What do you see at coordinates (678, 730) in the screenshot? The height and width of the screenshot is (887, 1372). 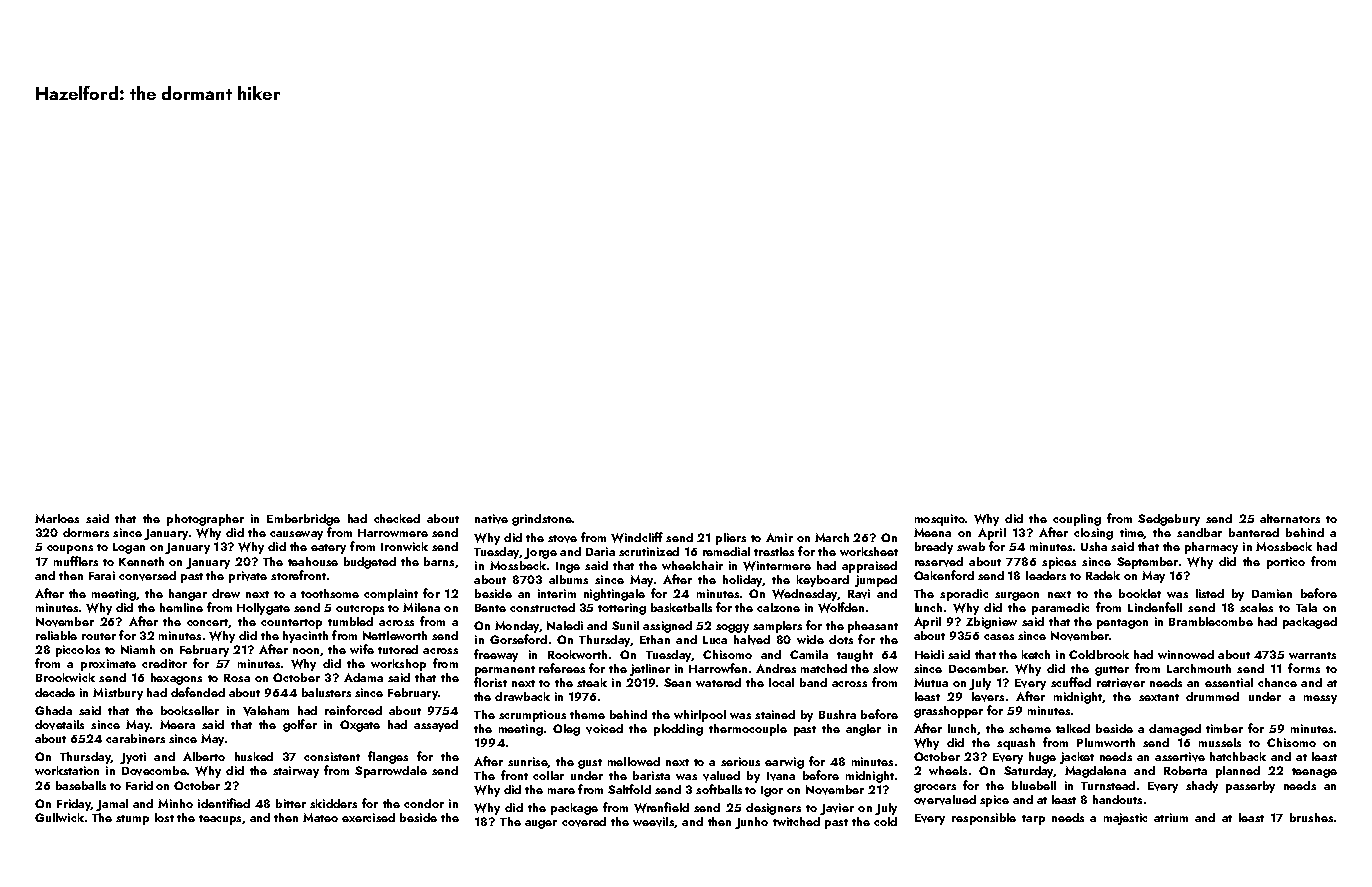 I see `plodding` at bounding box center [678, 730].
